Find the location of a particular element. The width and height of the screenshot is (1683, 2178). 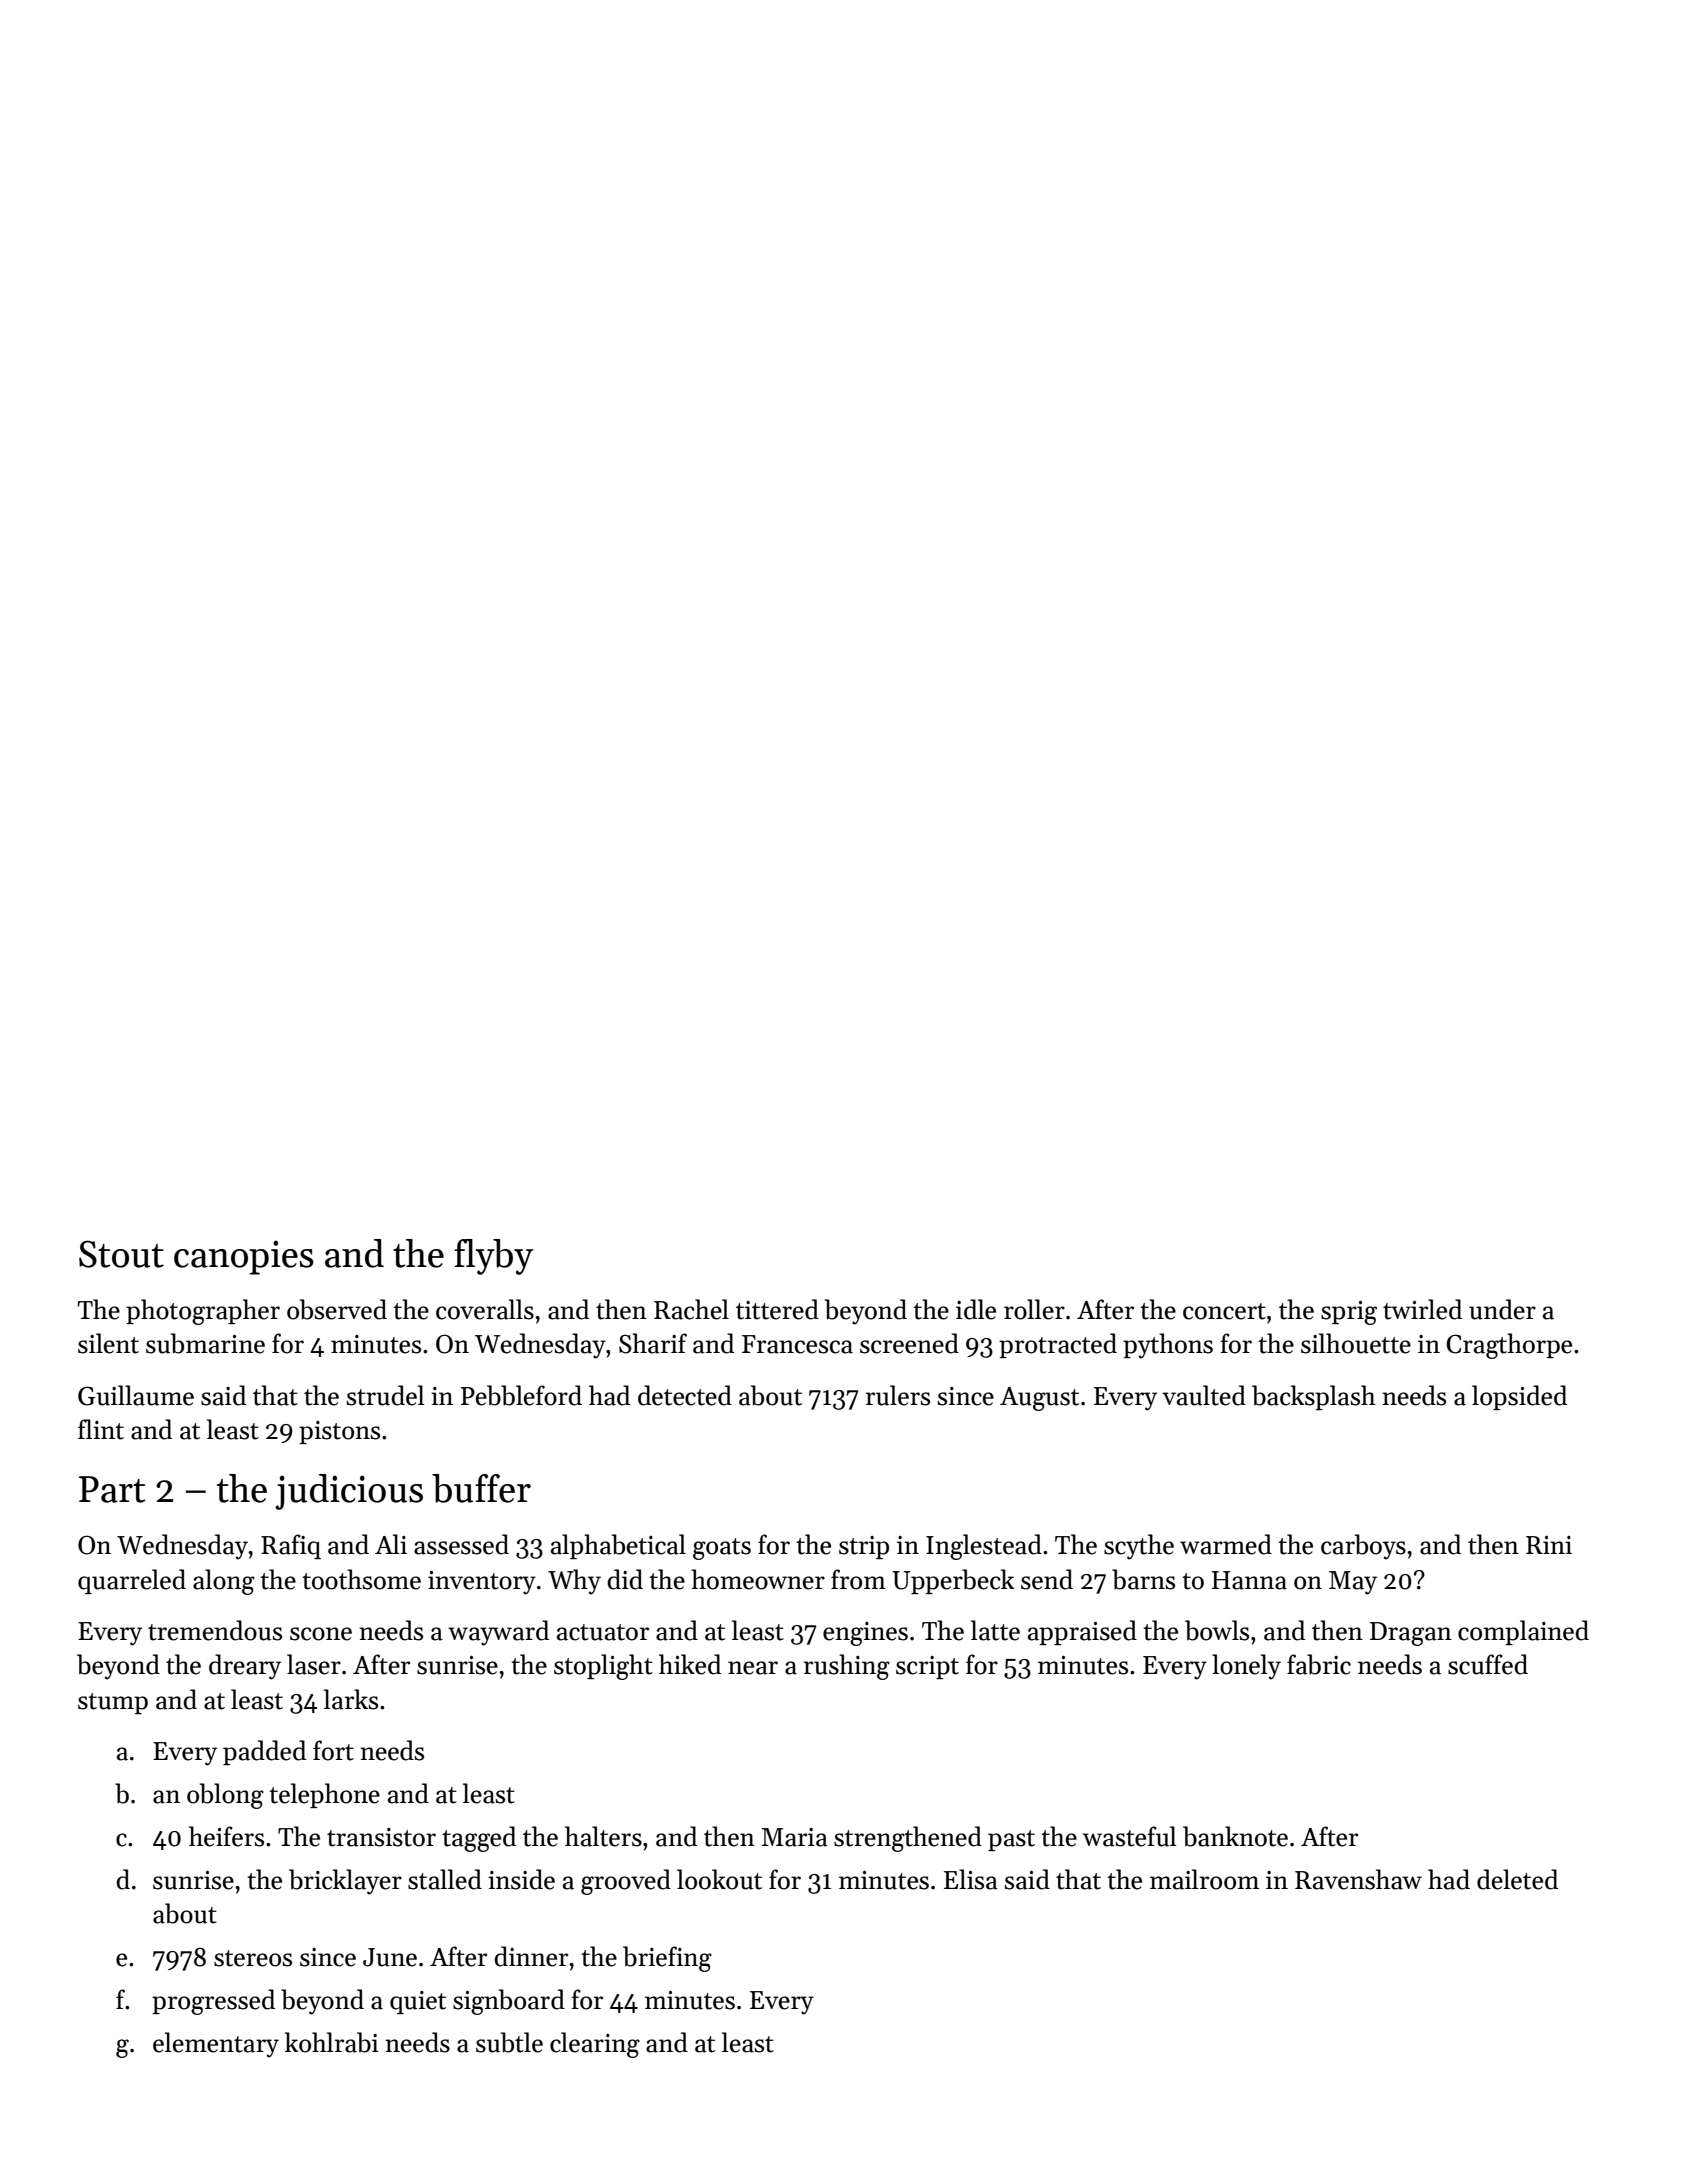

detected is located at coordinates (685, 1395).
